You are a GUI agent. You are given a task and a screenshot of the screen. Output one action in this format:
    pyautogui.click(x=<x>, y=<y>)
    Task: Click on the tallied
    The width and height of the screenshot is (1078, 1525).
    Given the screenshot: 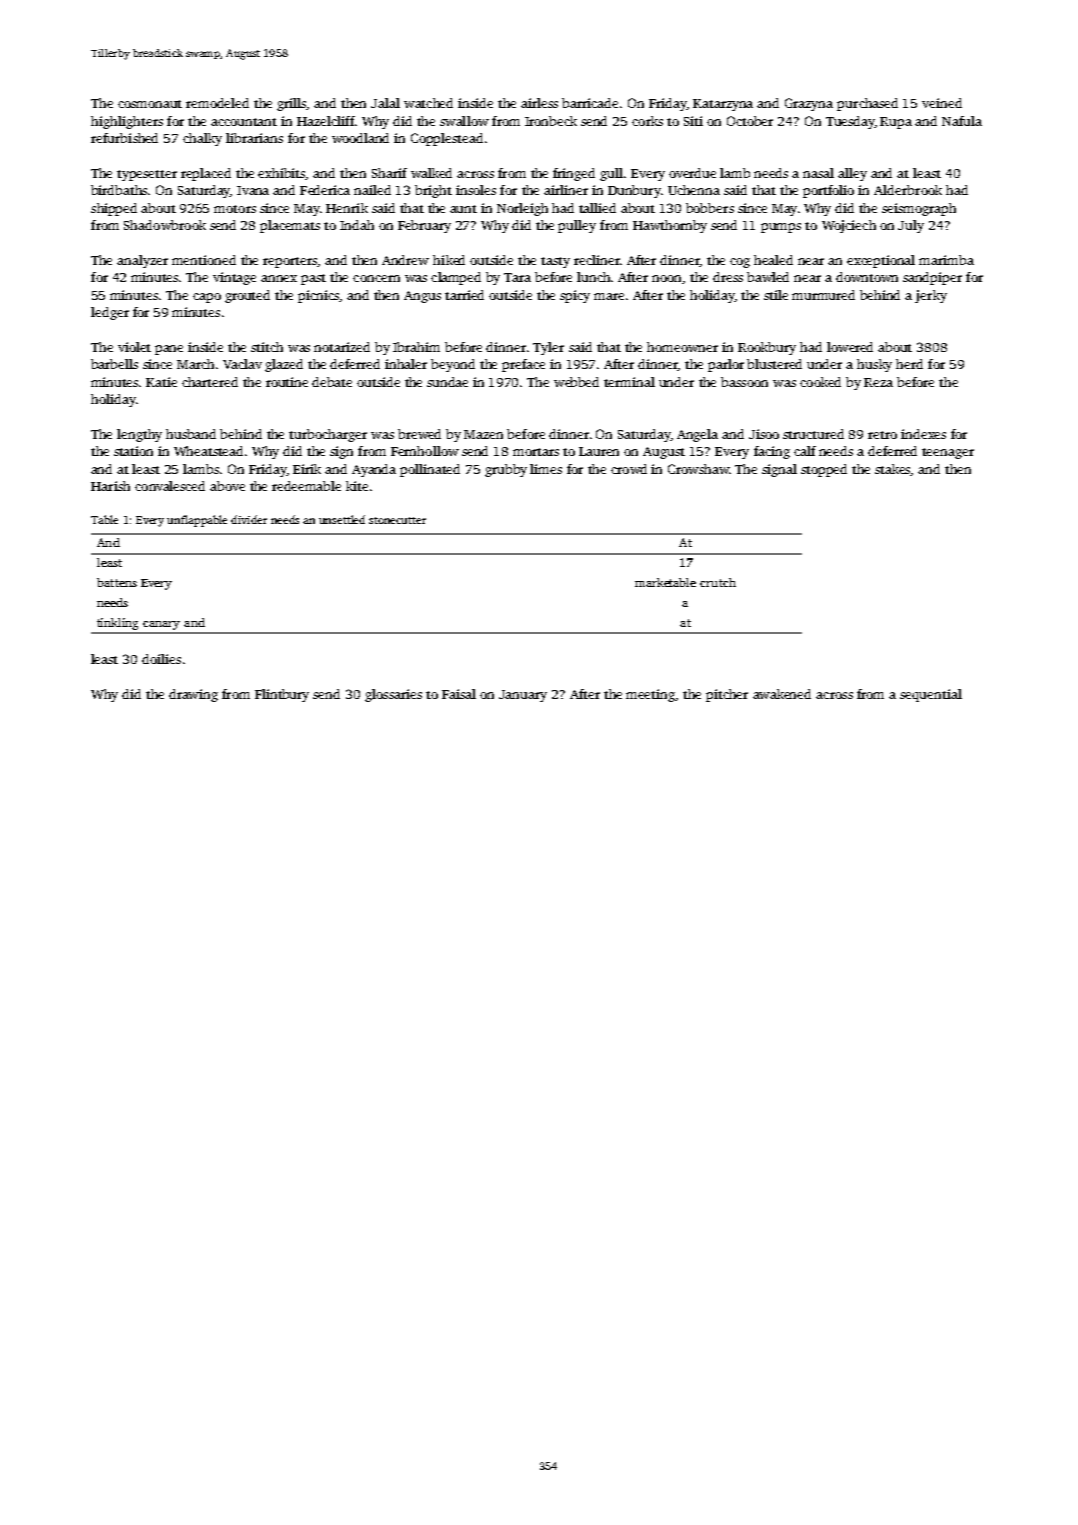 What is the action you would take?
    pyautogui.click(x=597, y=208)
